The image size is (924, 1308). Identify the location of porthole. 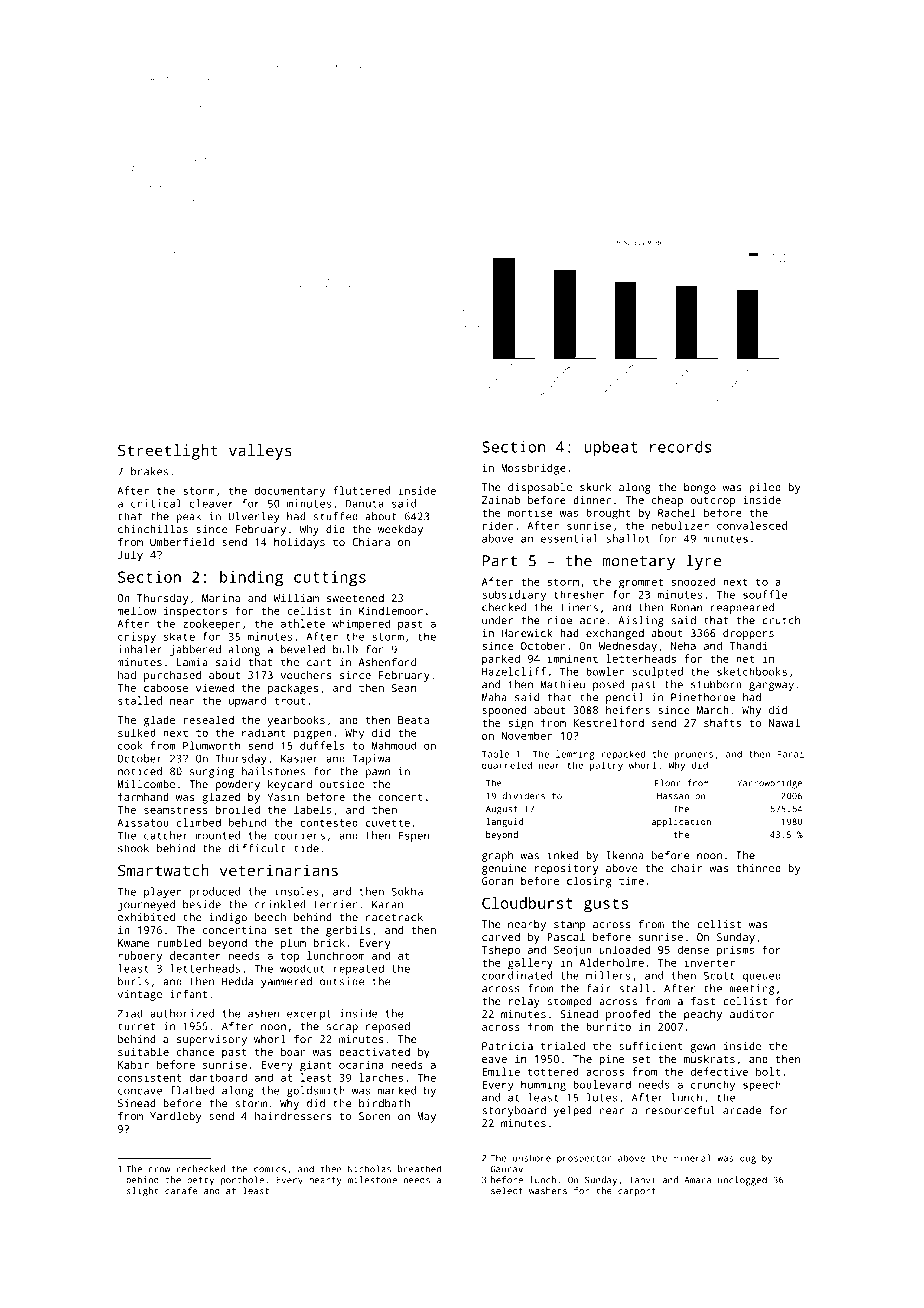
(242, 1181).
